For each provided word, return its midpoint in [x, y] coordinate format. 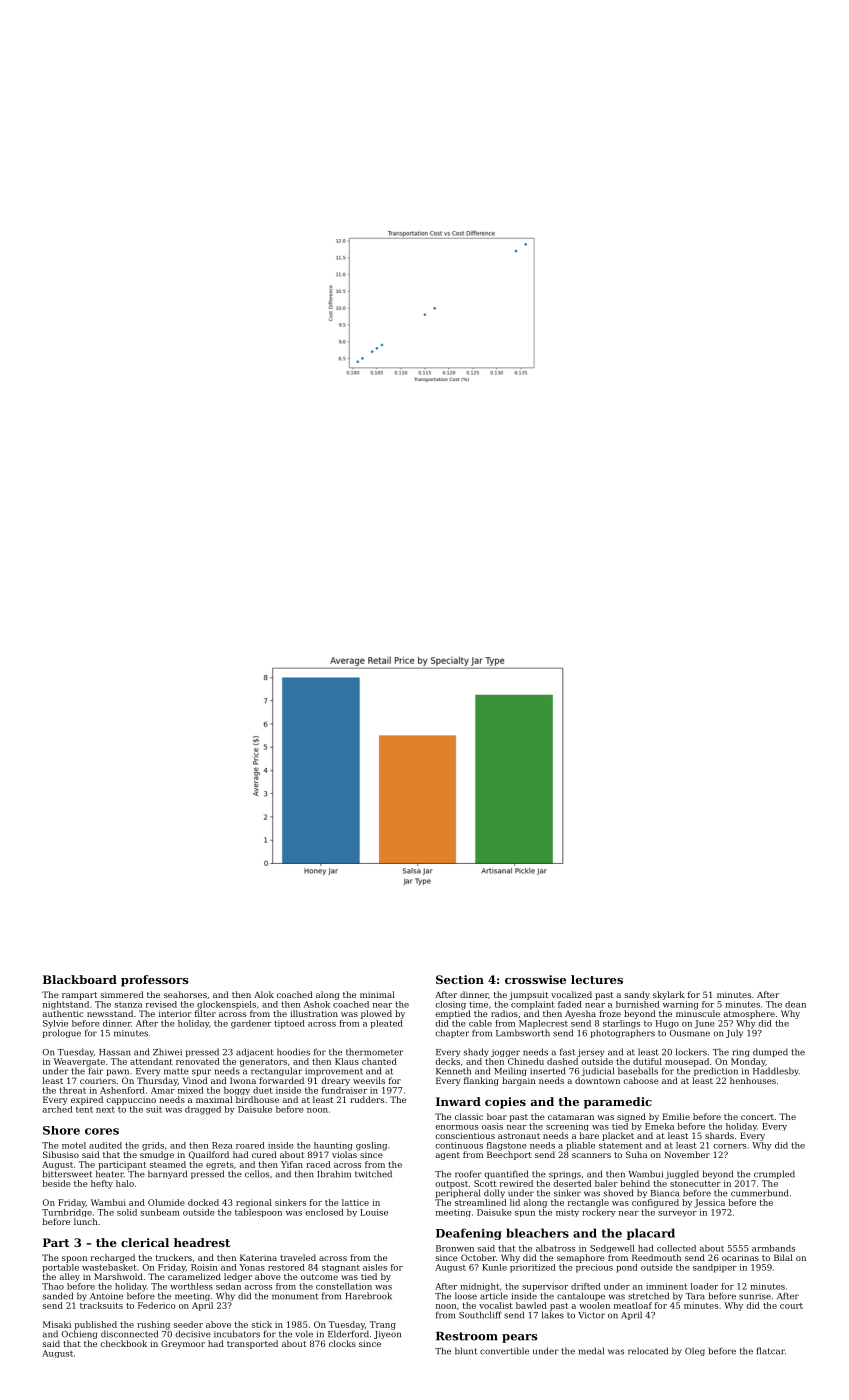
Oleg [695, 1351]
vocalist [496, 1305]
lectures [597, 979]
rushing [153, 1325]
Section [460, 979]
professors [154, 981]
